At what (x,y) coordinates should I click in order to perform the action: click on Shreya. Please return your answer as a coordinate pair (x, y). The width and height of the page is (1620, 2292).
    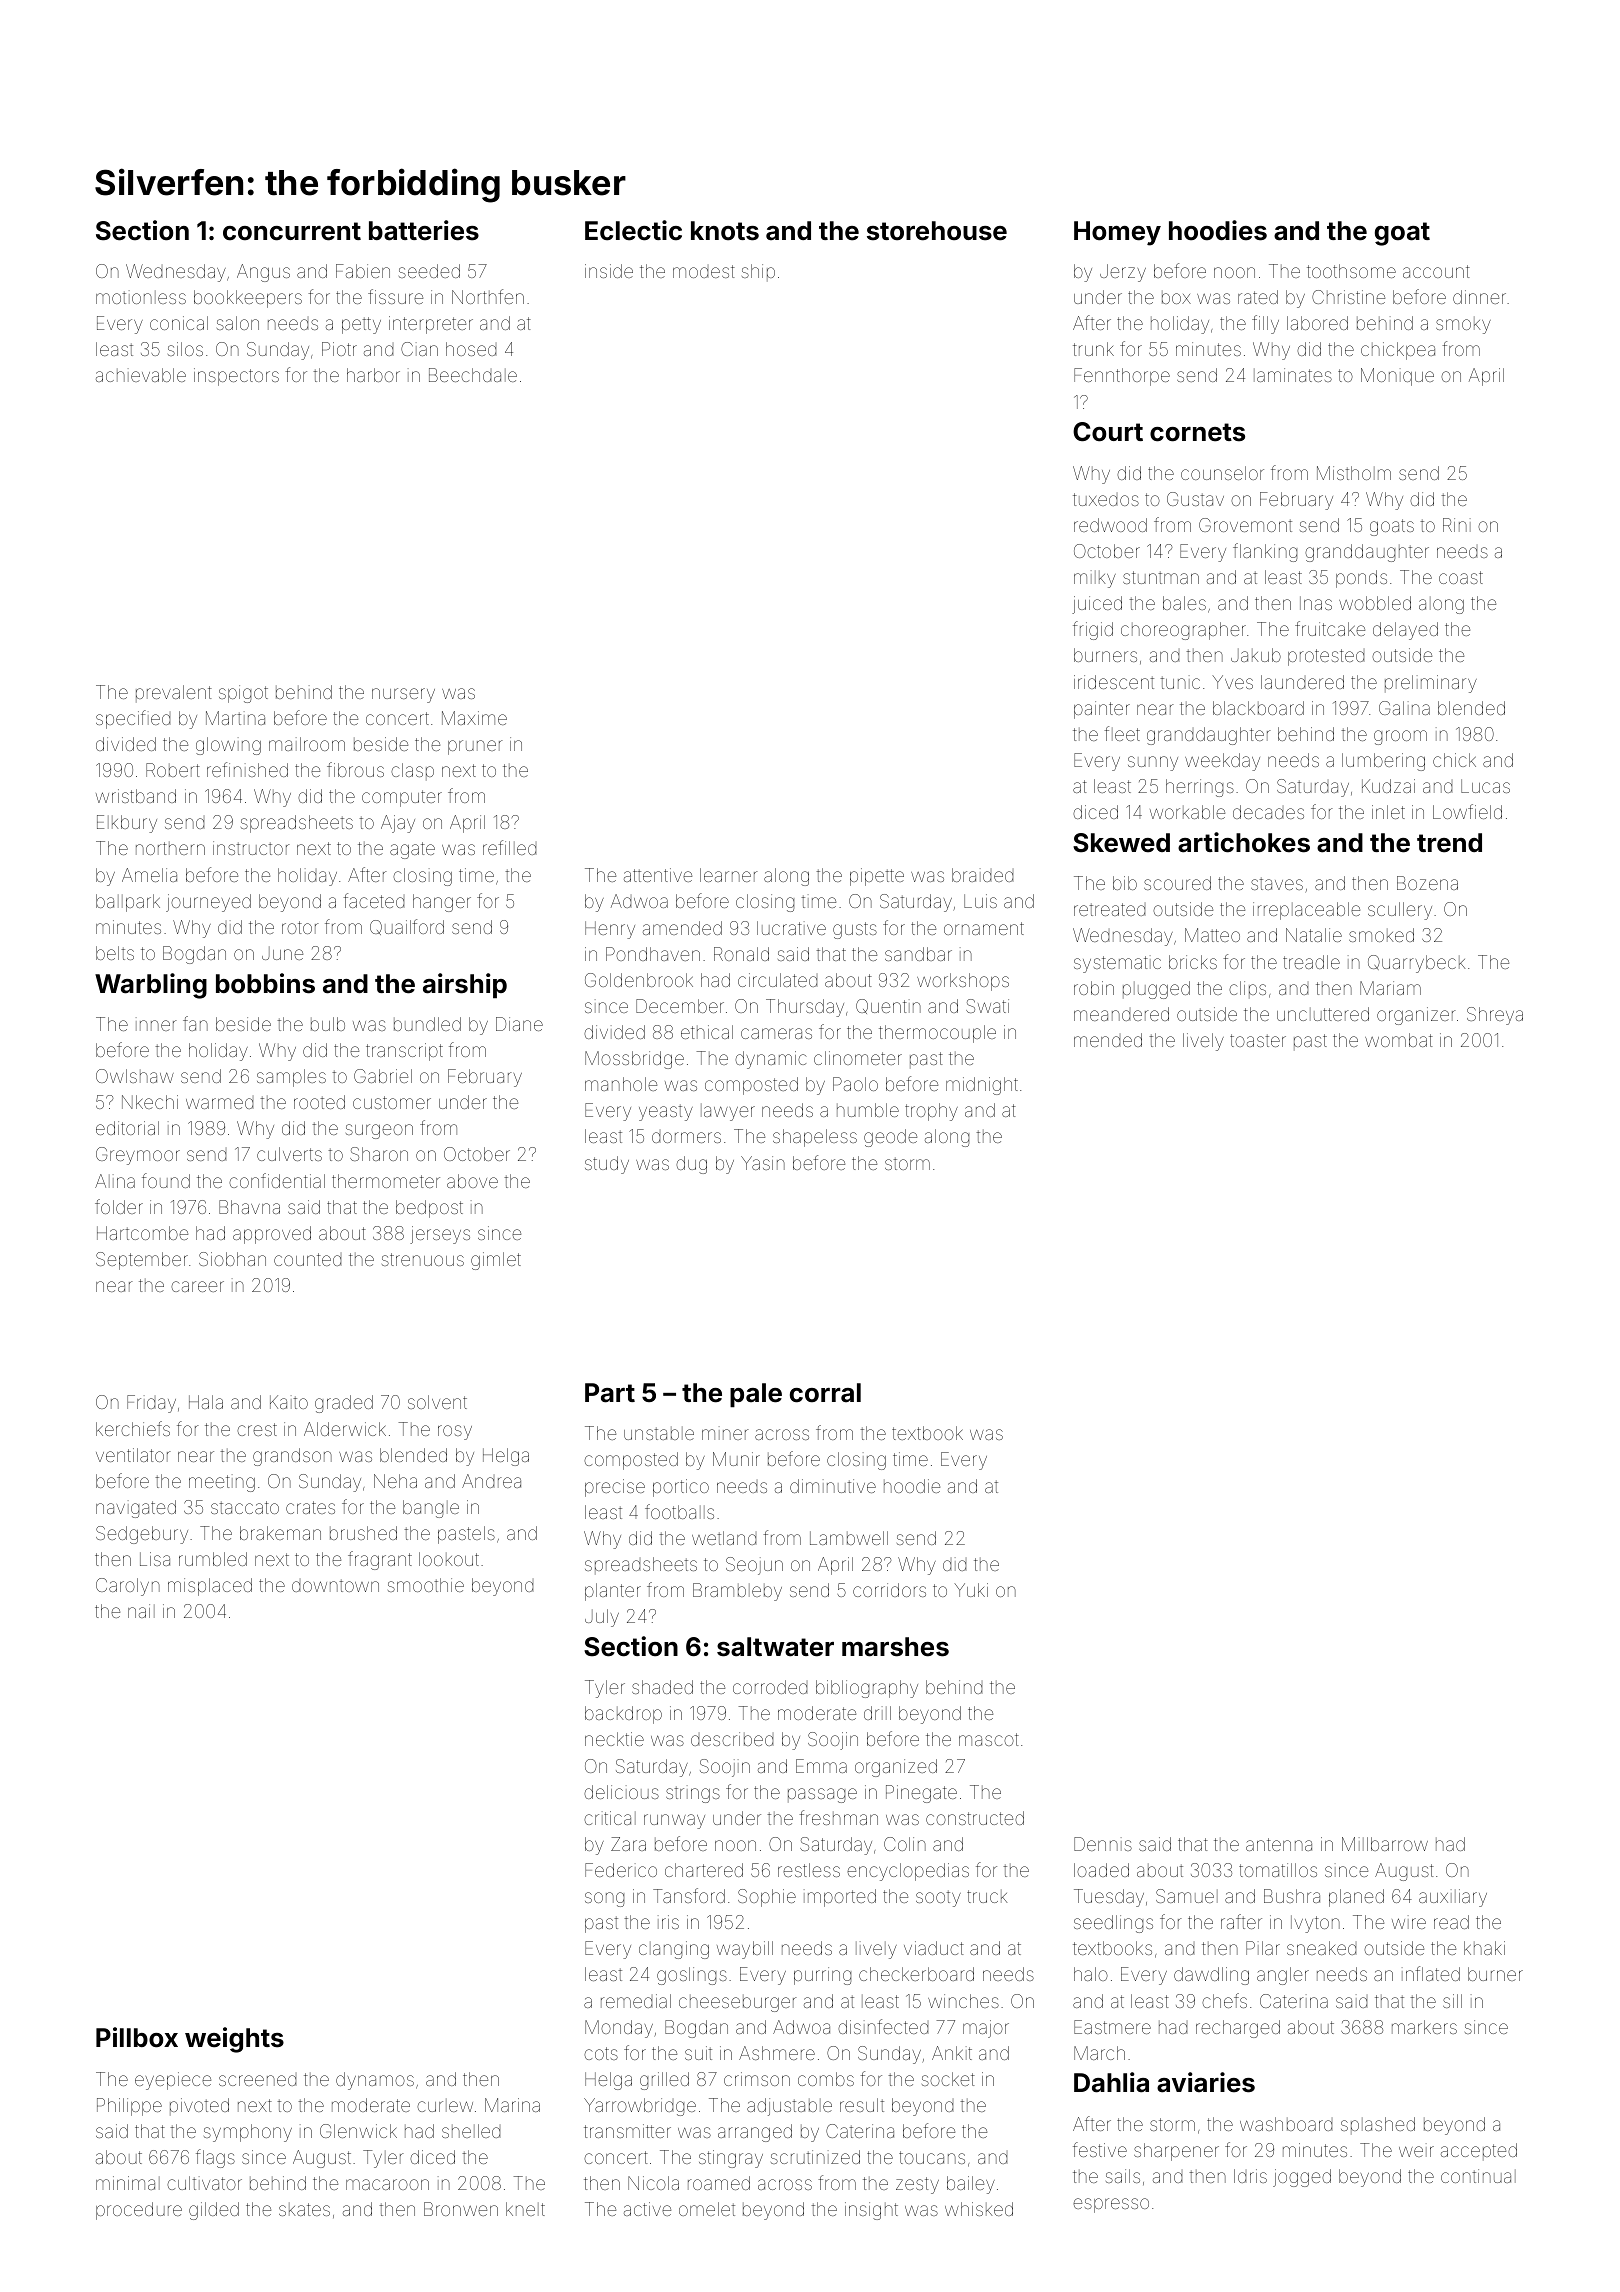
    Looking at the image, I should click on (1495, 1016).
